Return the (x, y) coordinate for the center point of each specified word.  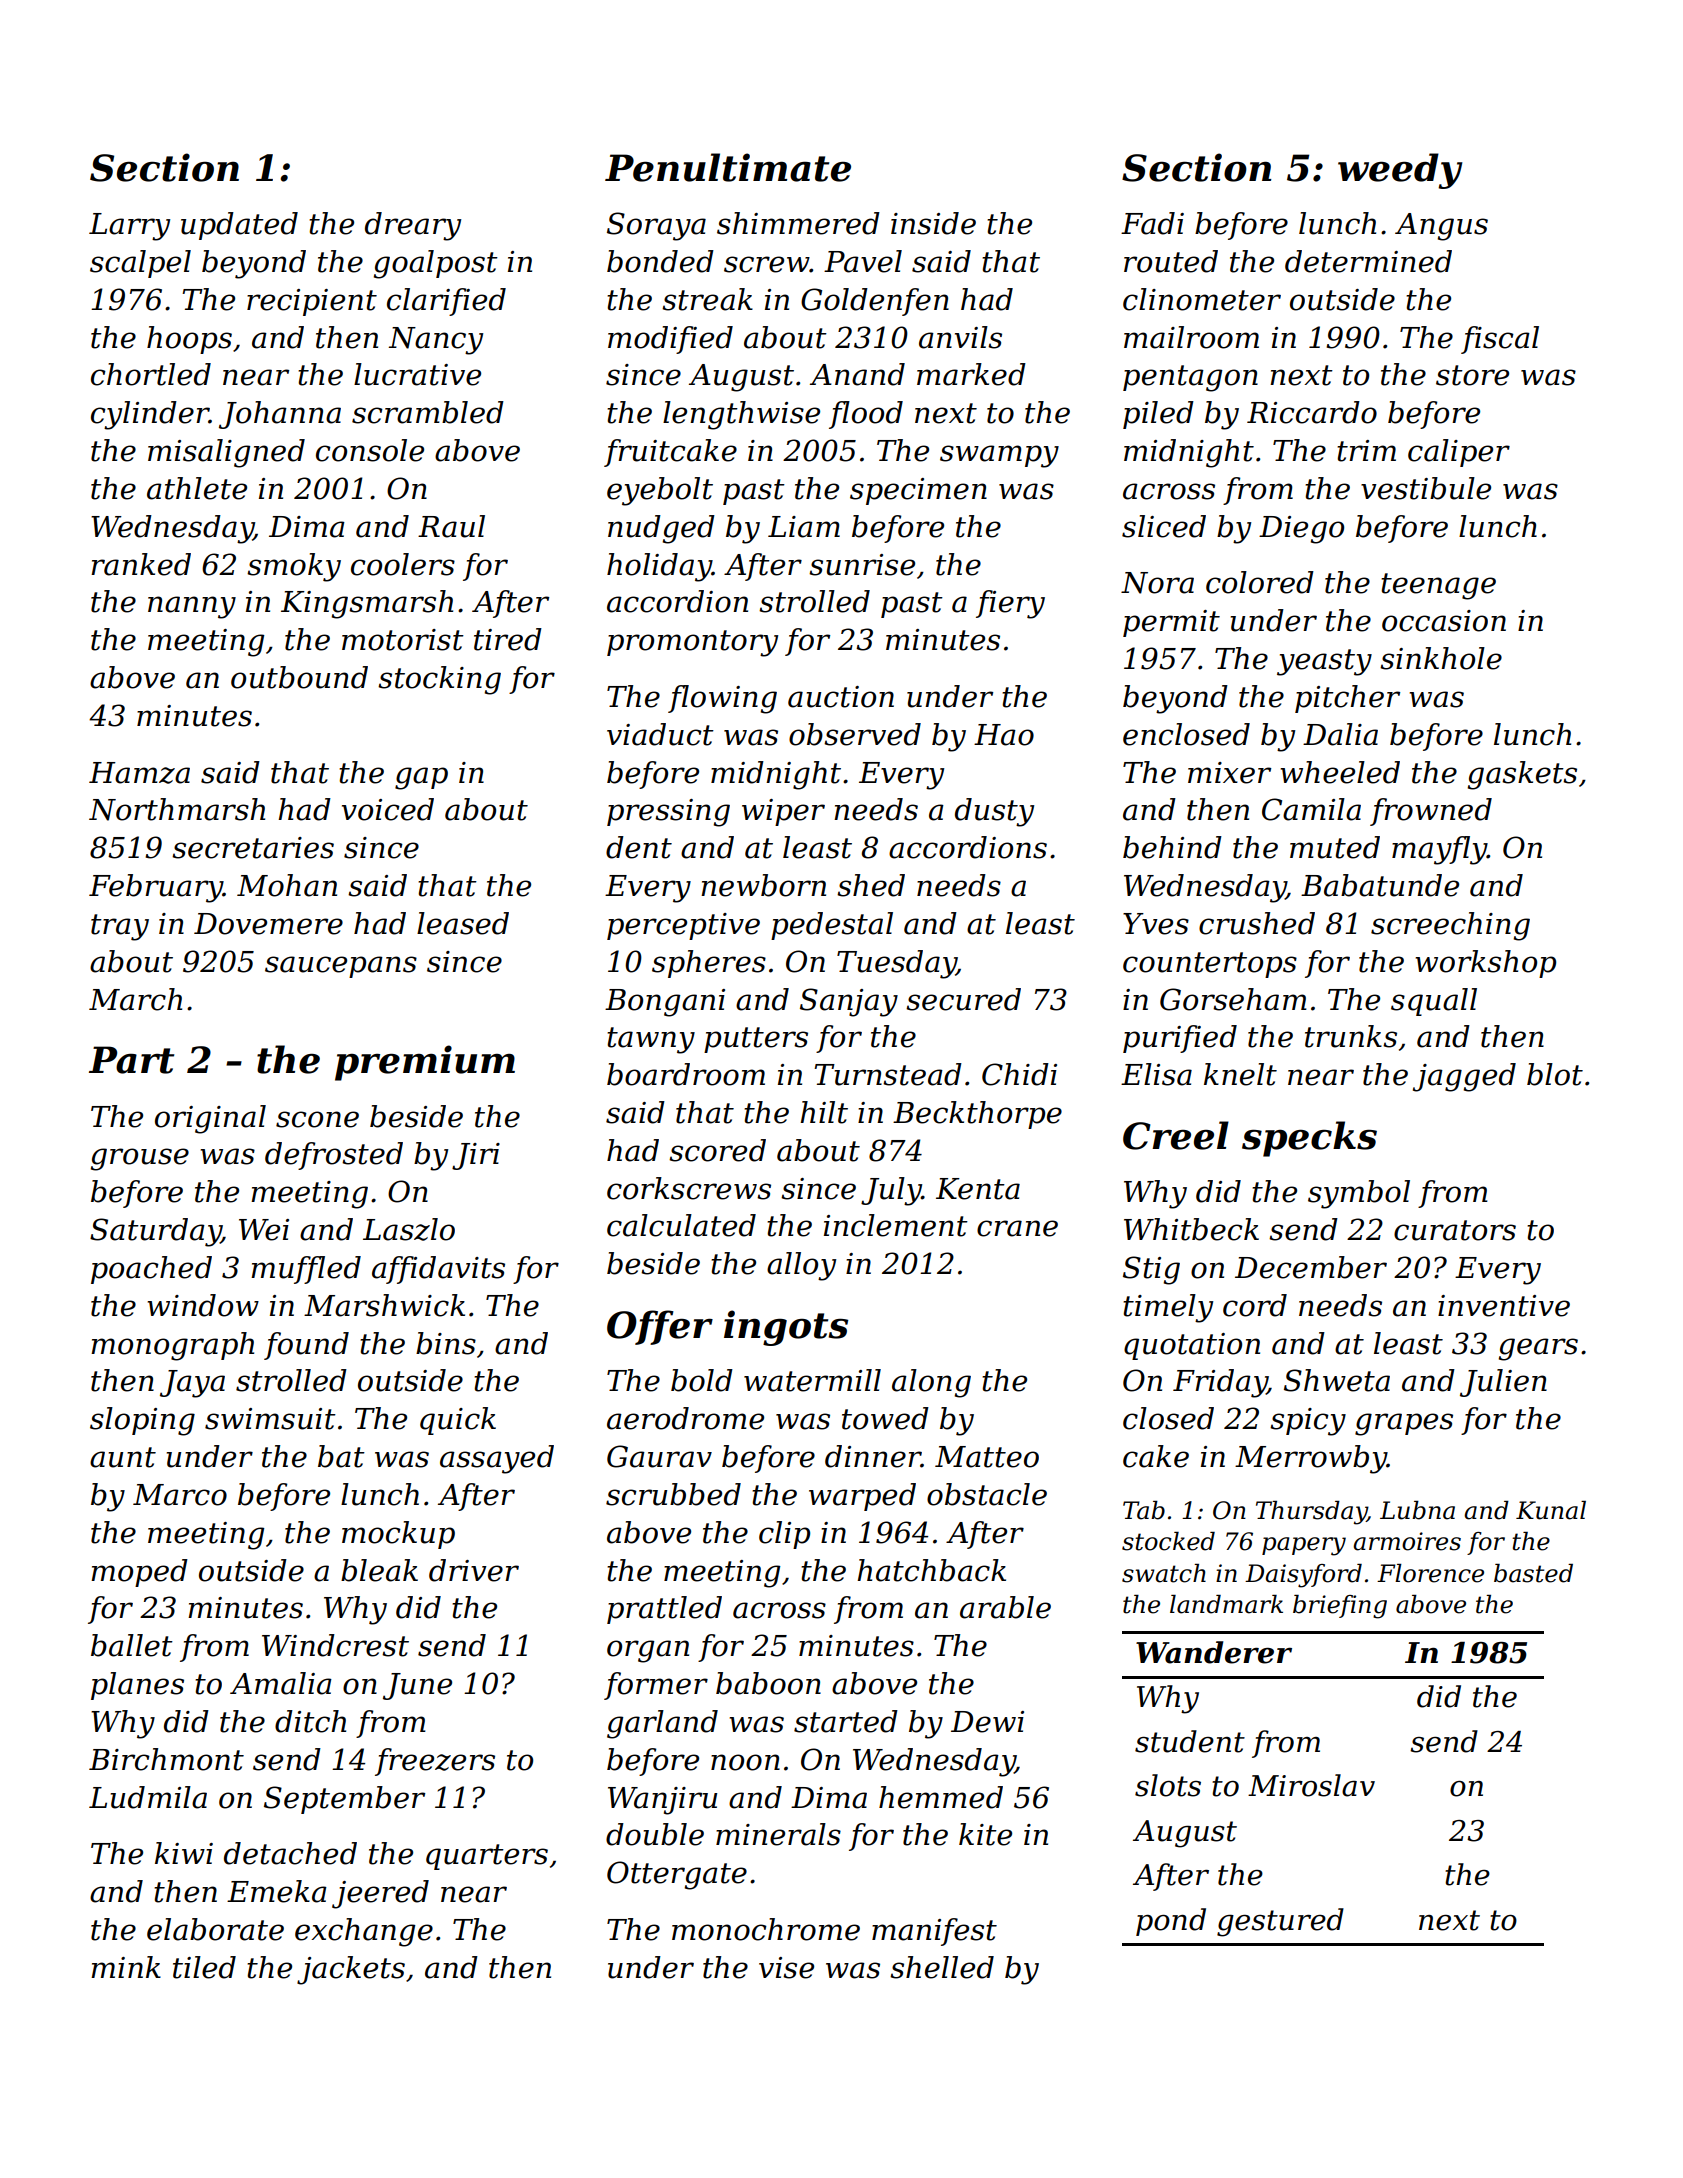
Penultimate (728, 167)
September (344, 1800)
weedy (1400, 171)
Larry (129, 227)
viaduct (660, 734)
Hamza (139, 773)
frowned (1431, 812)
